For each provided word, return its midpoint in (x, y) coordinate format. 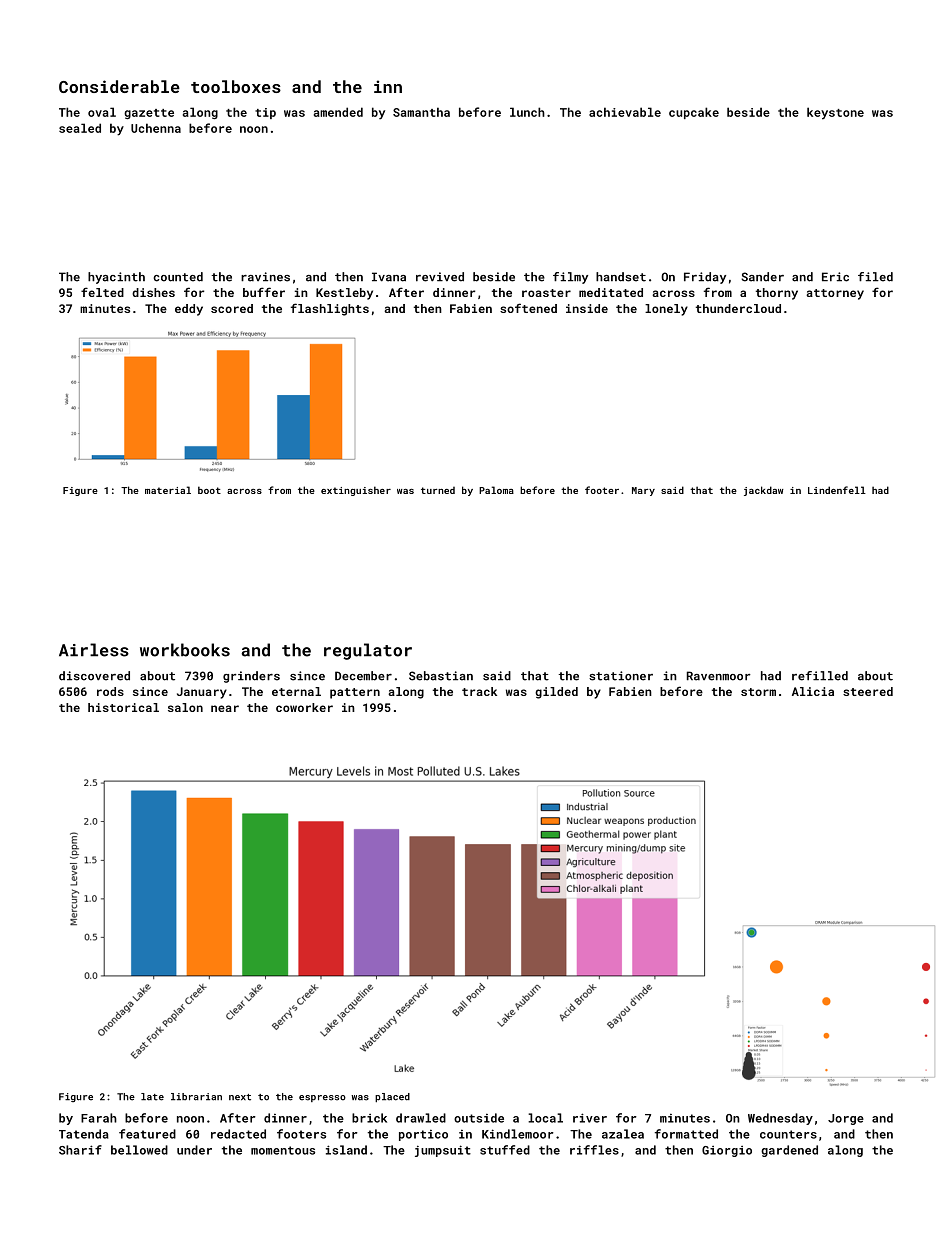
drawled (421, 1118)
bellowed (139, 1150)
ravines (265, 277)
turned (438, 490)
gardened (789, 1151)
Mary (643, 491)
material (168, 490)
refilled (820, 676)
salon (185, 707)
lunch (527, 112)
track (479, 691)
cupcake (694, 113)
